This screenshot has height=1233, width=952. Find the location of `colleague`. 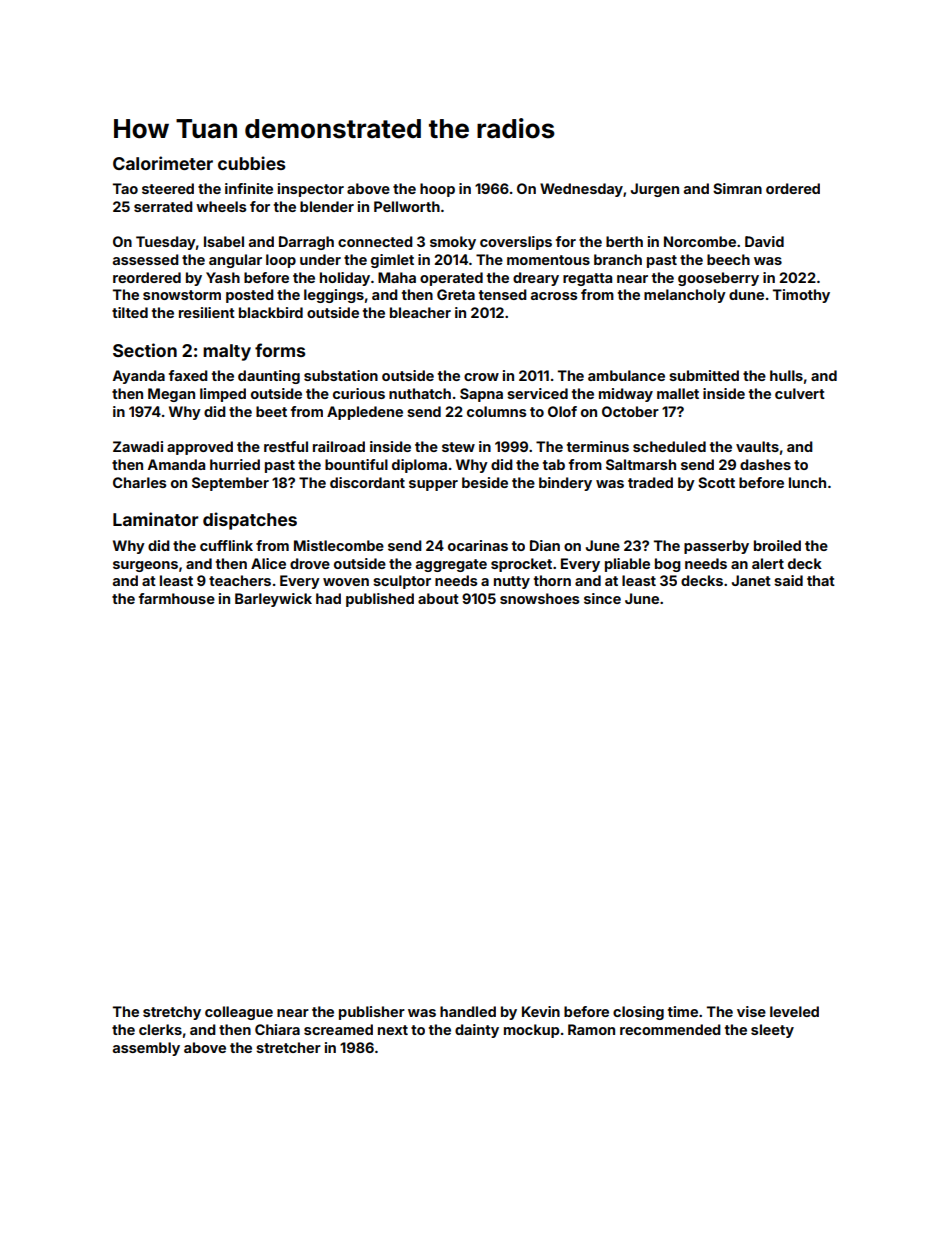

colleague is located at coordinates (239, 1013).
